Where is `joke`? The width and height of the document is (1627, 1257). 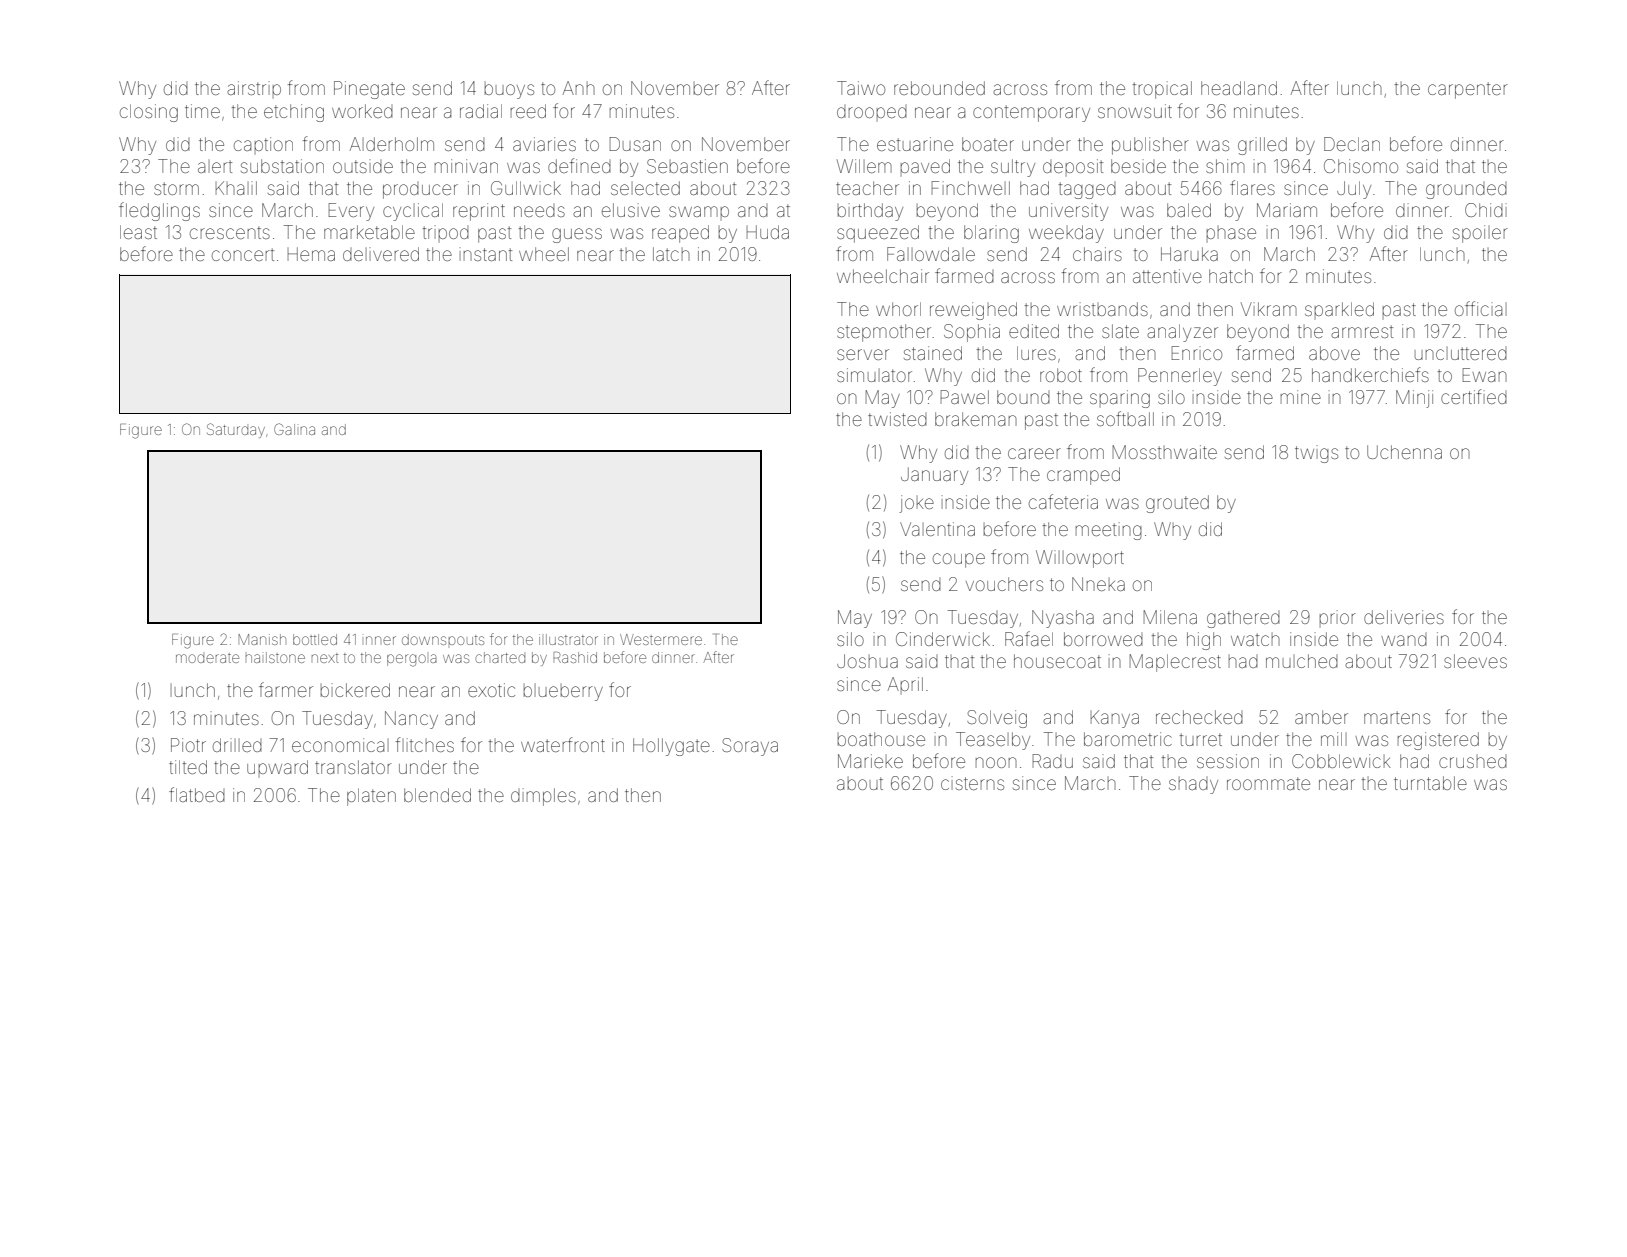
joke is located at coordinates (916, 504).
